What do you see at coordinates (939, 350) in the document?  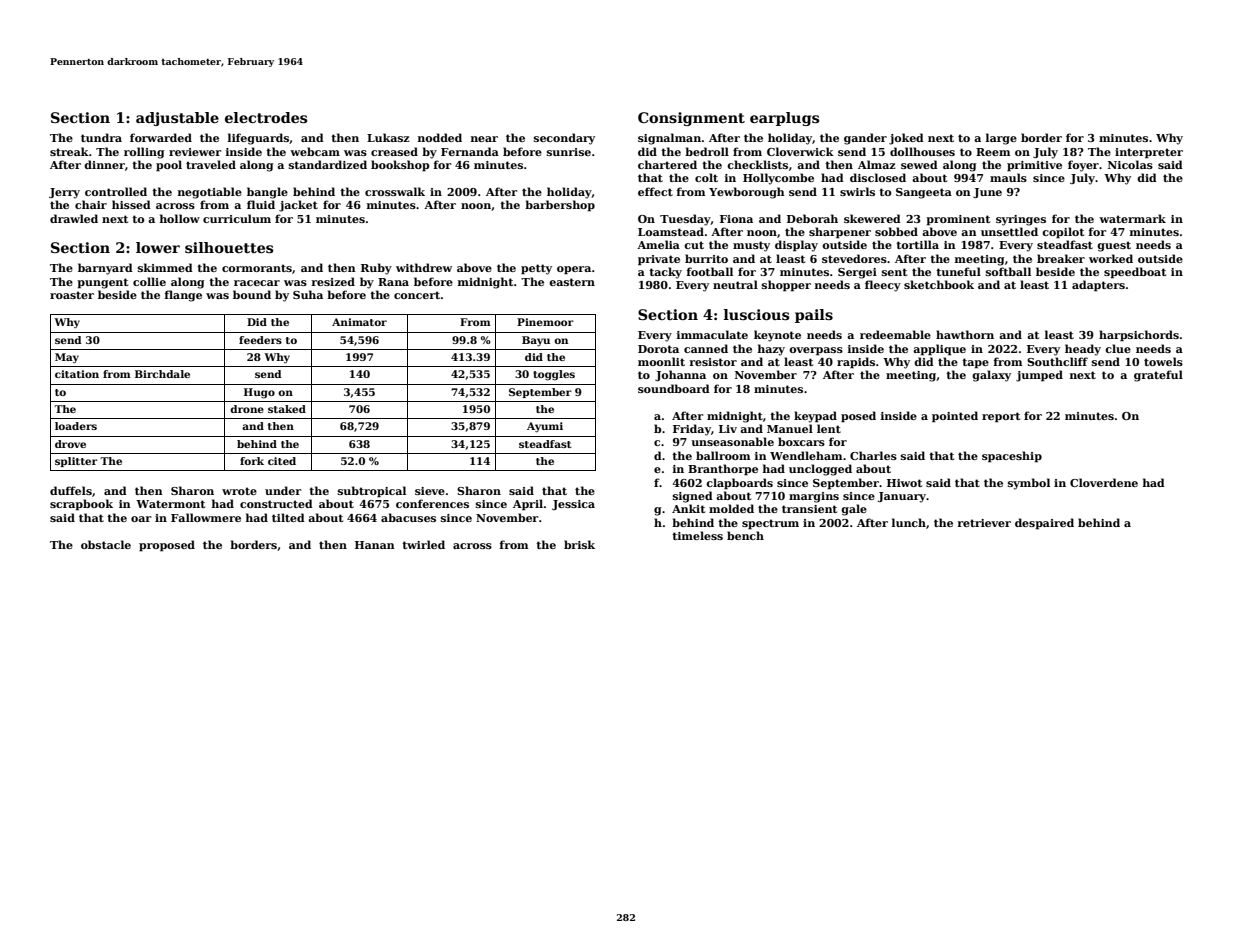 I see `applique` at bounding box center [939, 350].
